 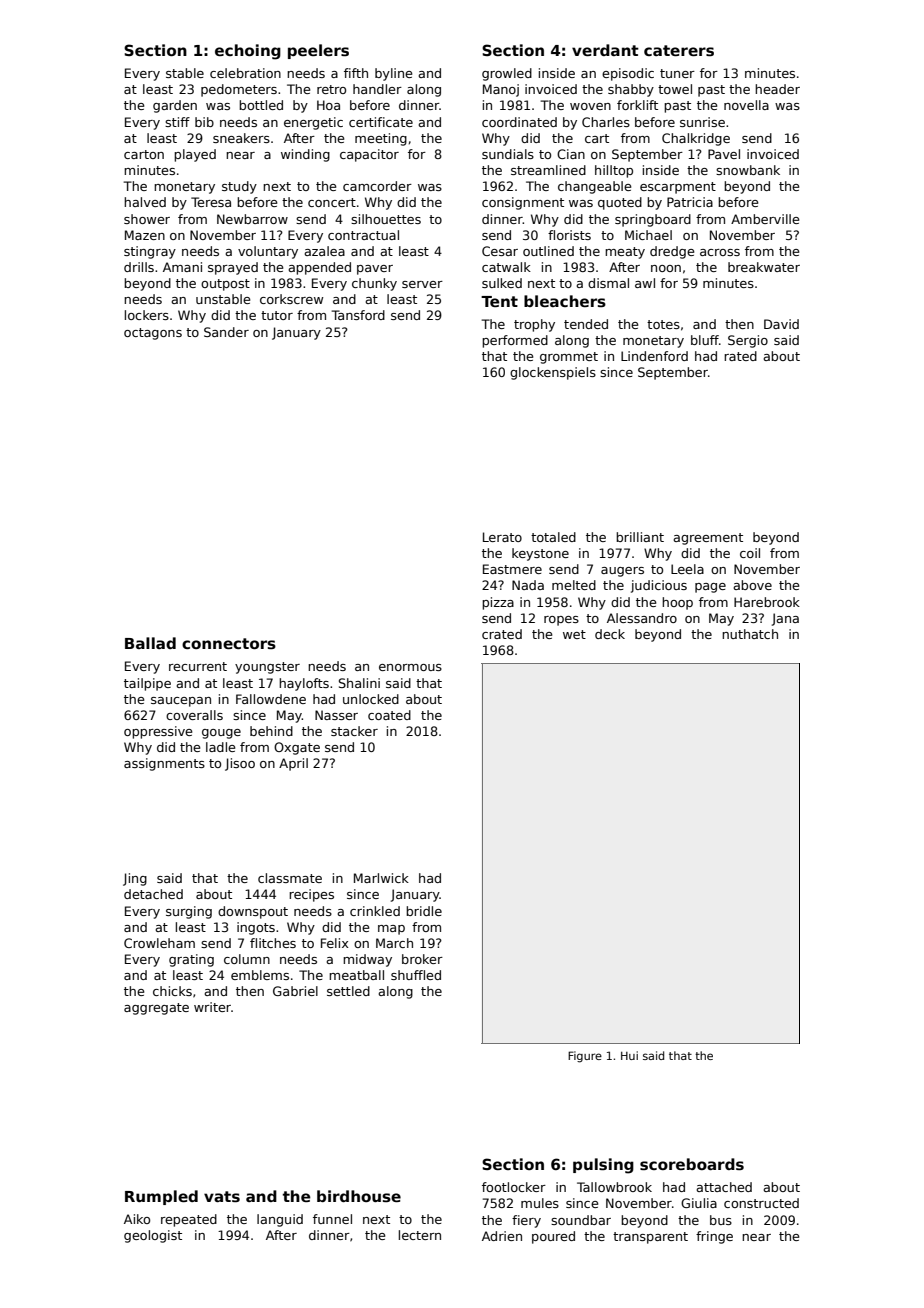 I want to click on Rumpled, so click(x=161, y=1197).
